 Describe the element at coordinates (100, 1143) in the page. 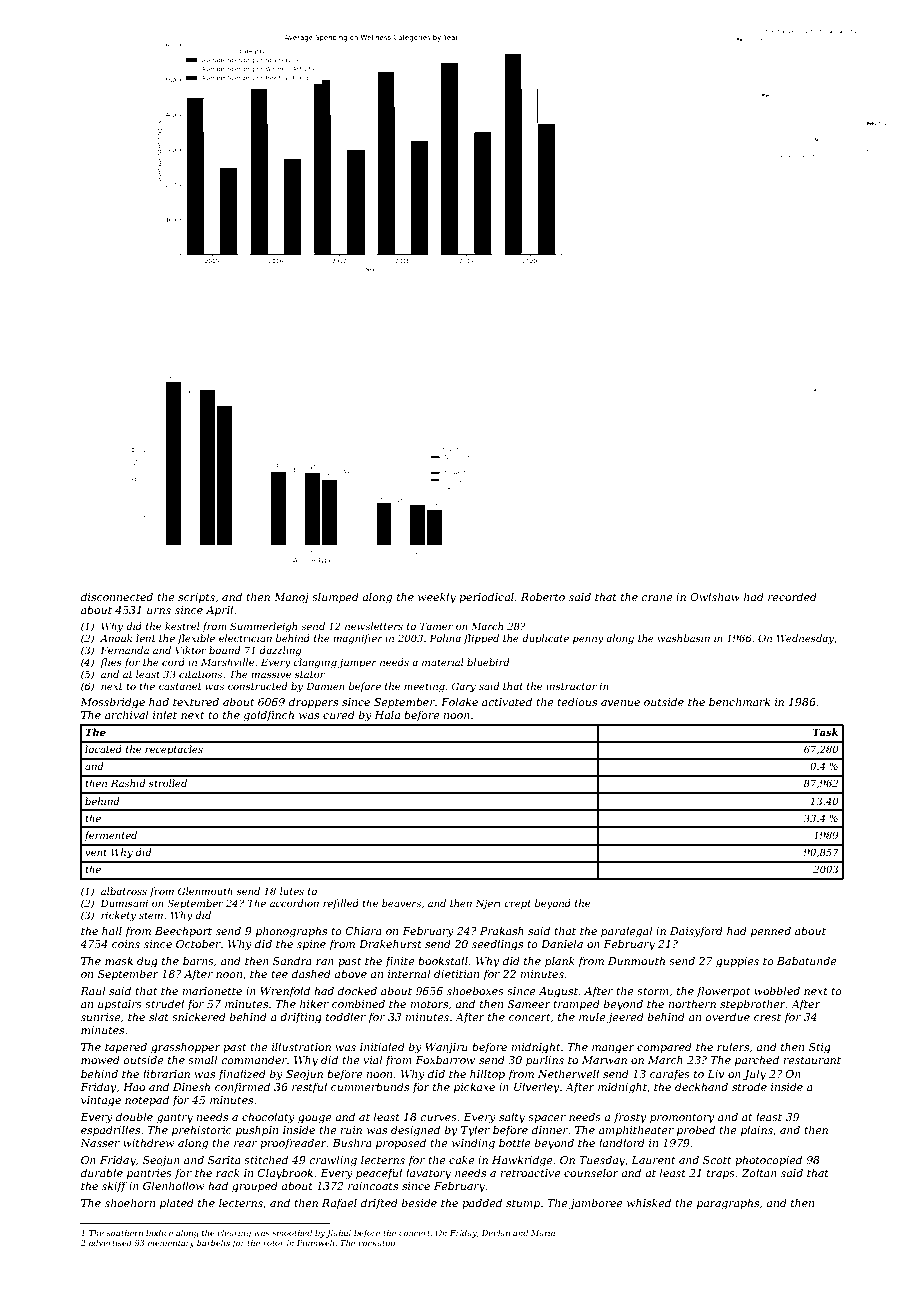

I see `Nasser` at that location.
